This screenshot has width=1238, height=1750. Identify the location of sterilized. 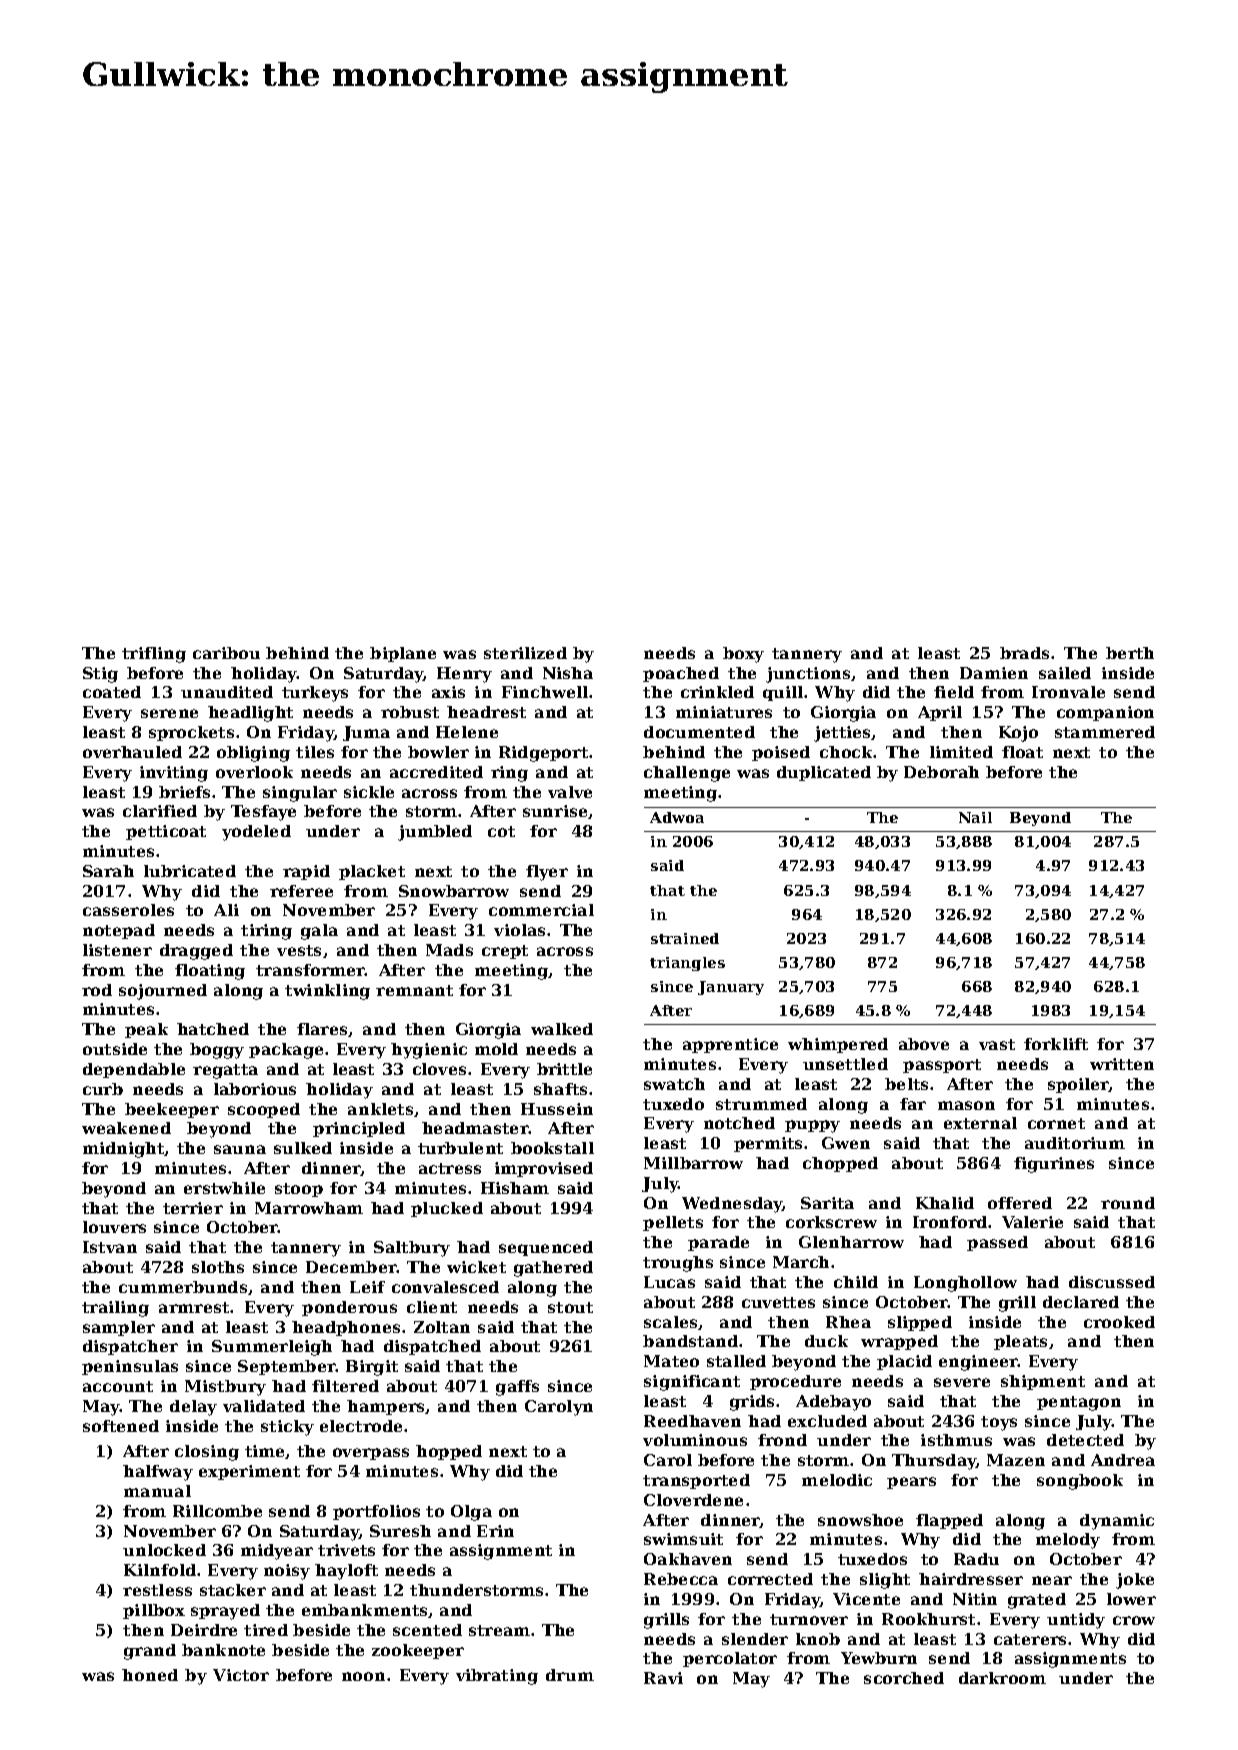
(525, 653).
